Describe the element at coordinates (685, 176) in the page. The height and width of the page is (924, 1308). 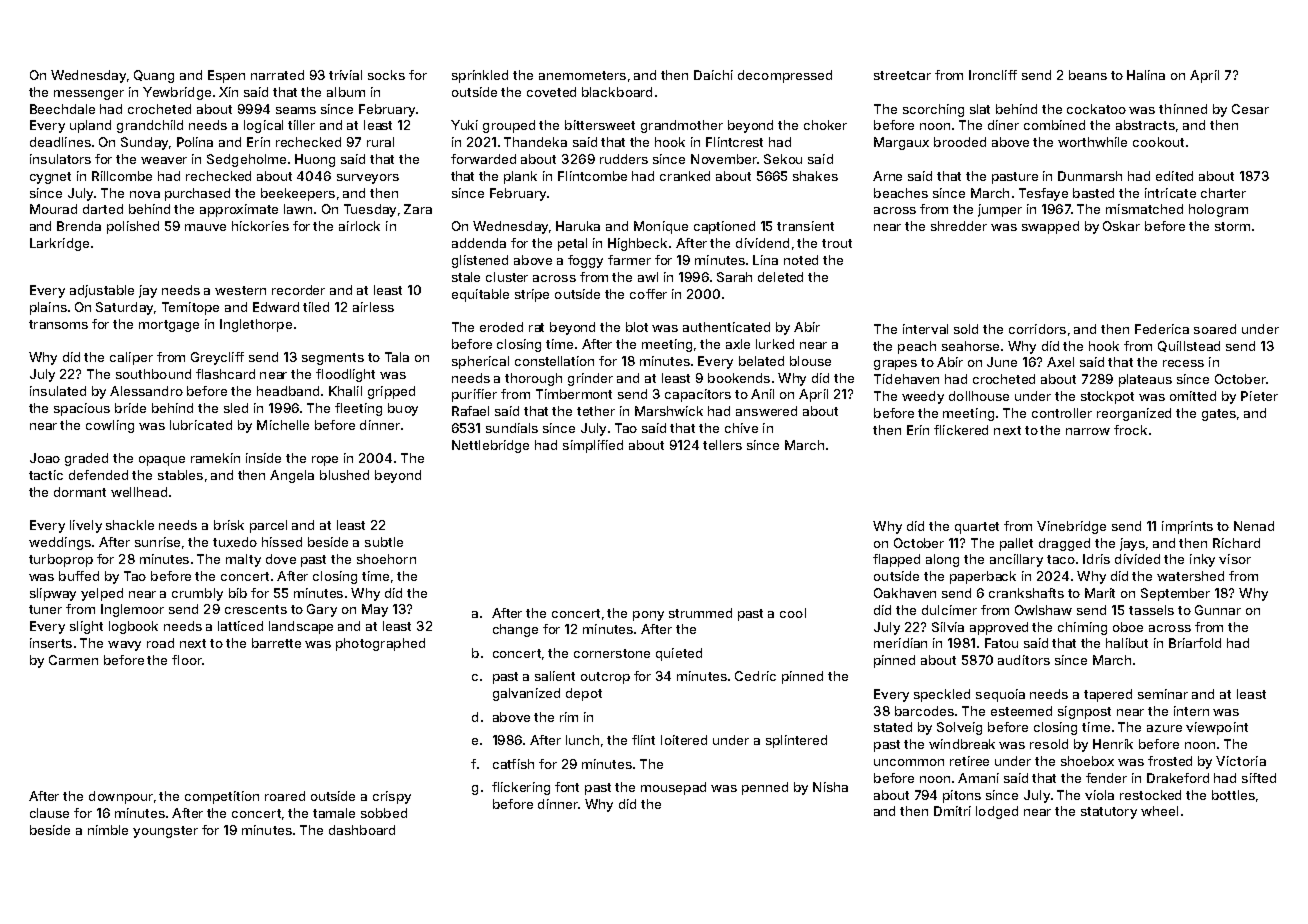
I see `cranked` at that location.
